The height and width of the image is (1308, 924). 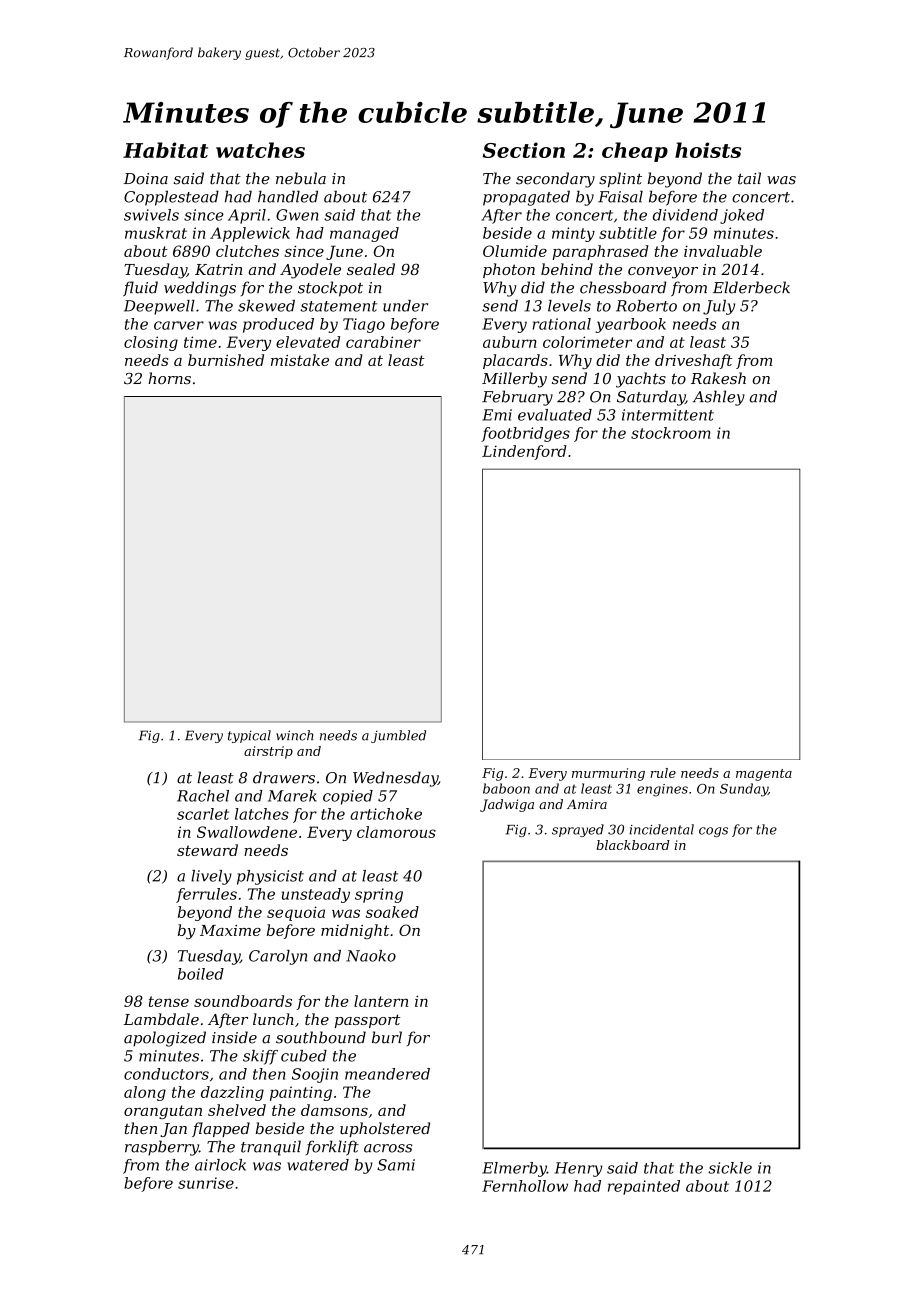 What do you see at coordinates (764, 775) in the image?
I see `magenta` at bounding box center [764, 775].
